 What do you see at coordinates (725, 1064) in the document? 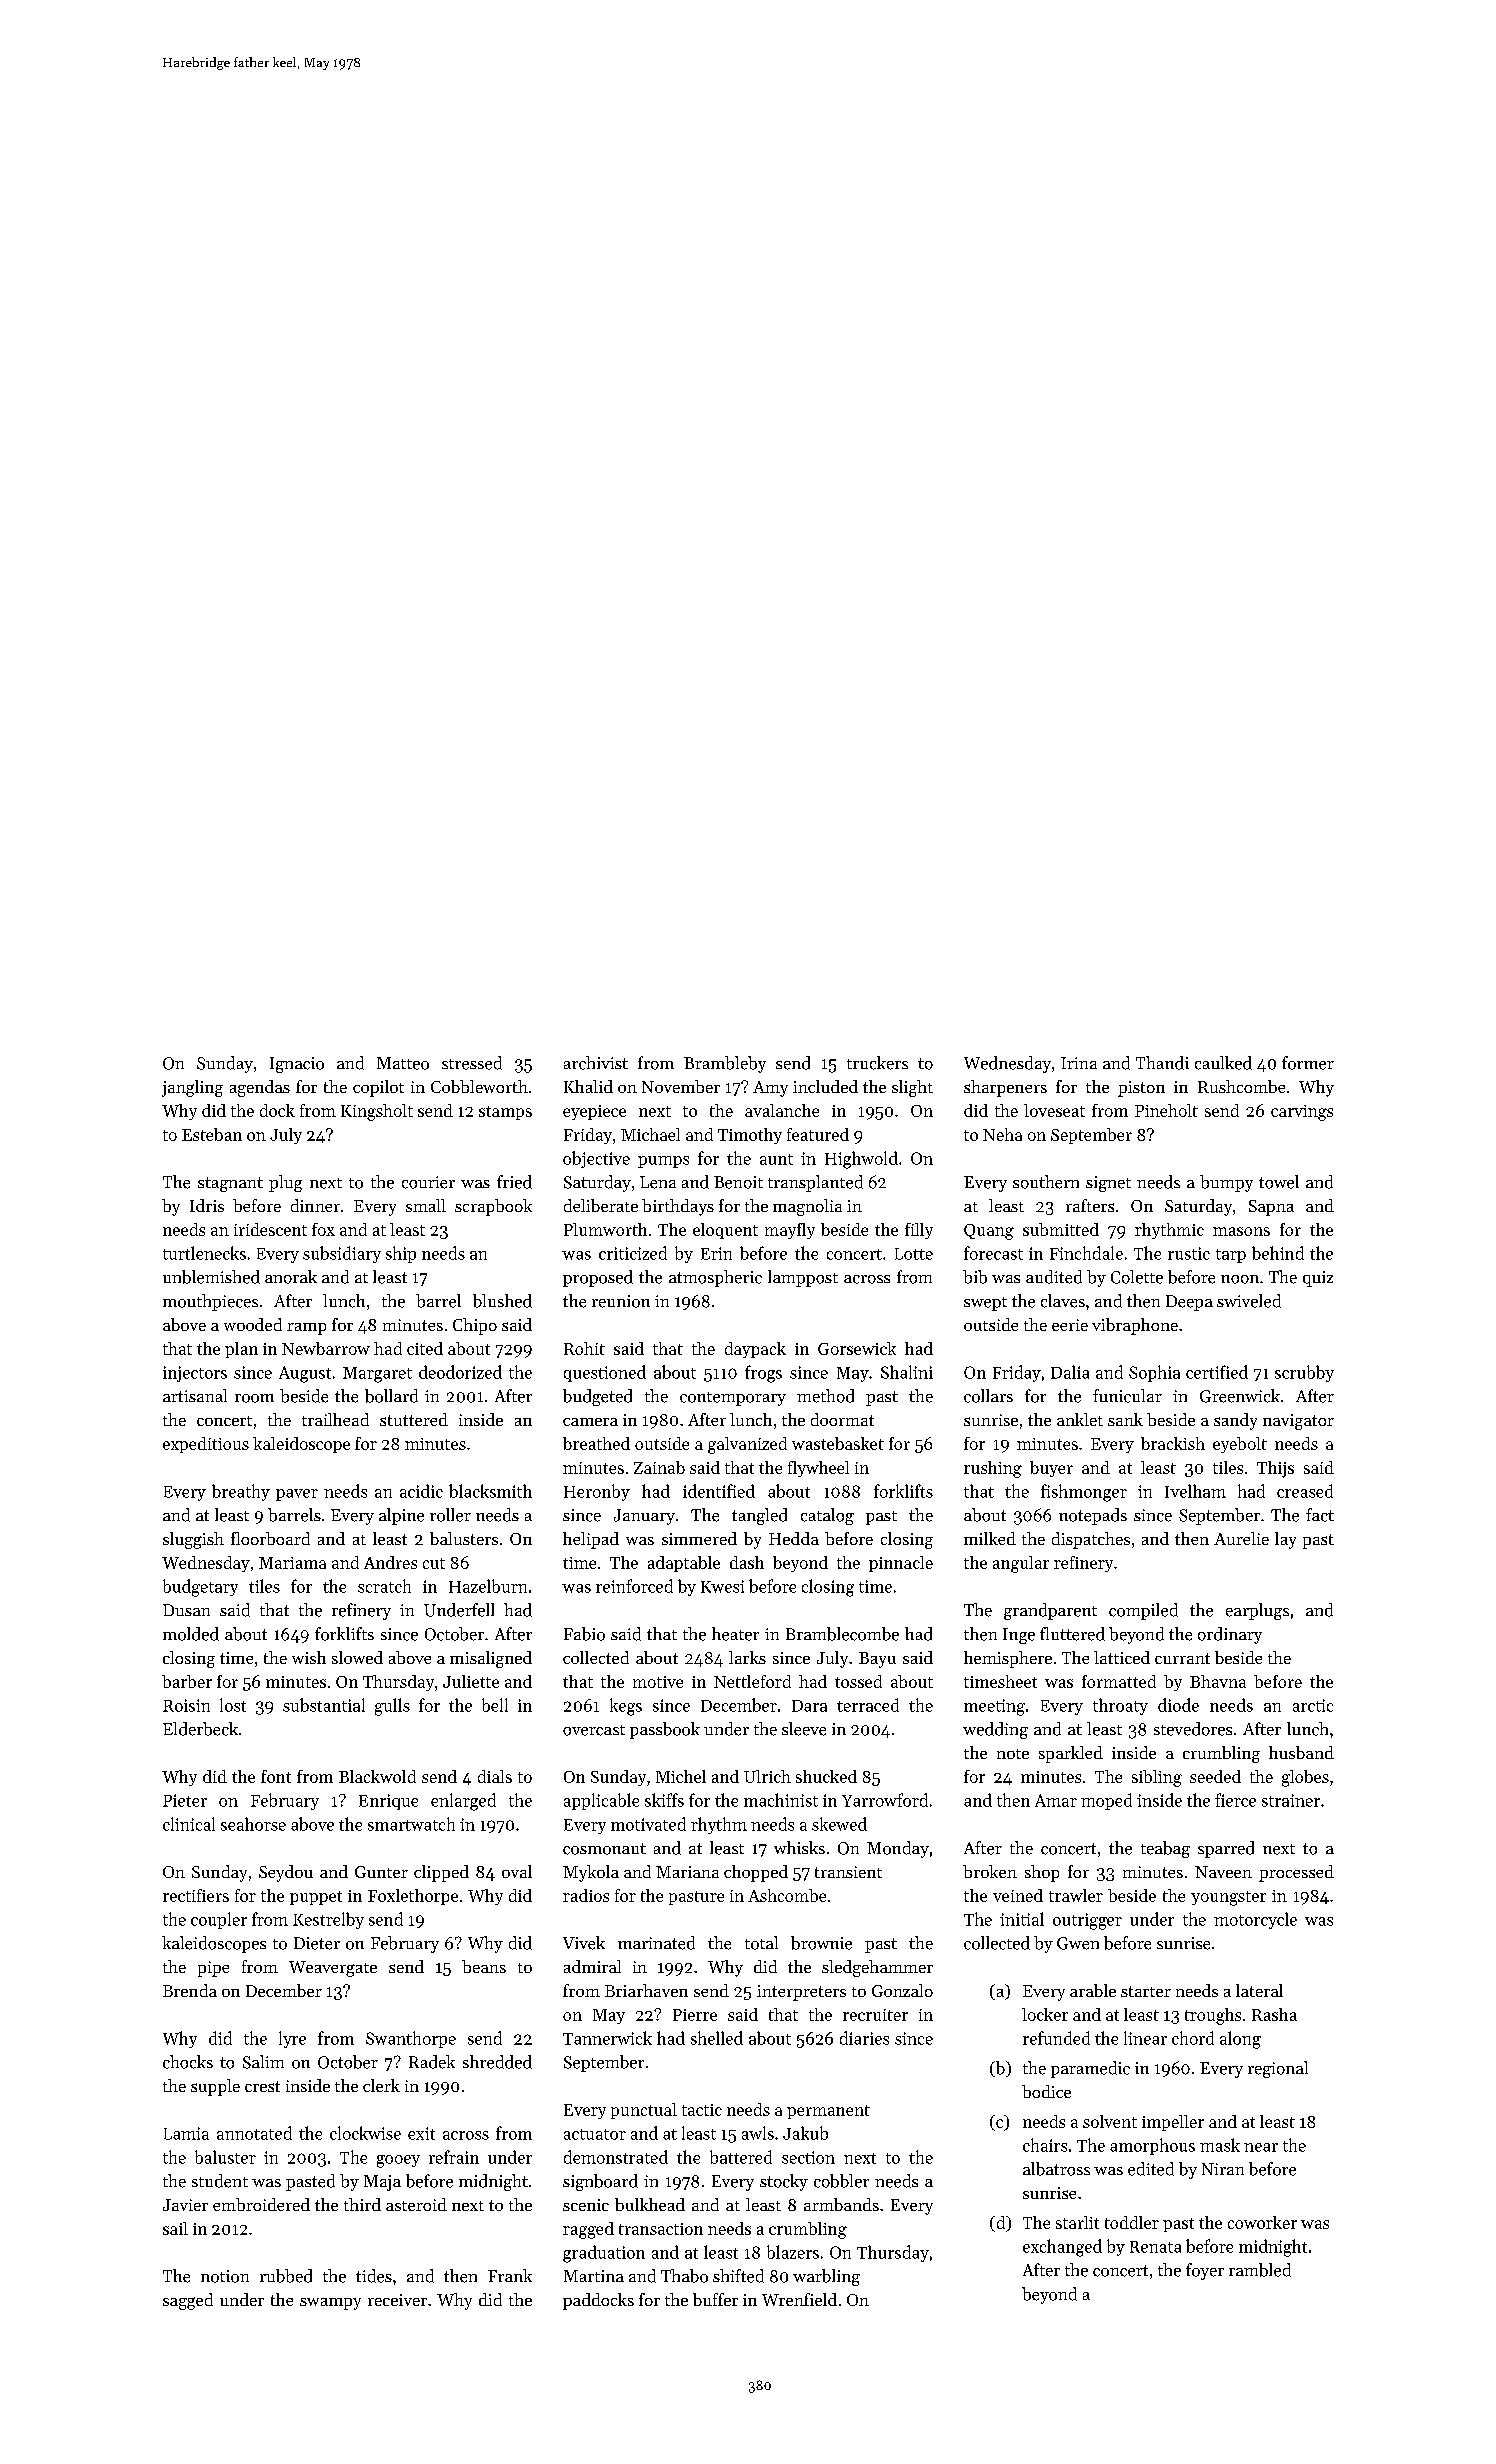
I see `Brambleby` at bounding box center [725, 1064].
